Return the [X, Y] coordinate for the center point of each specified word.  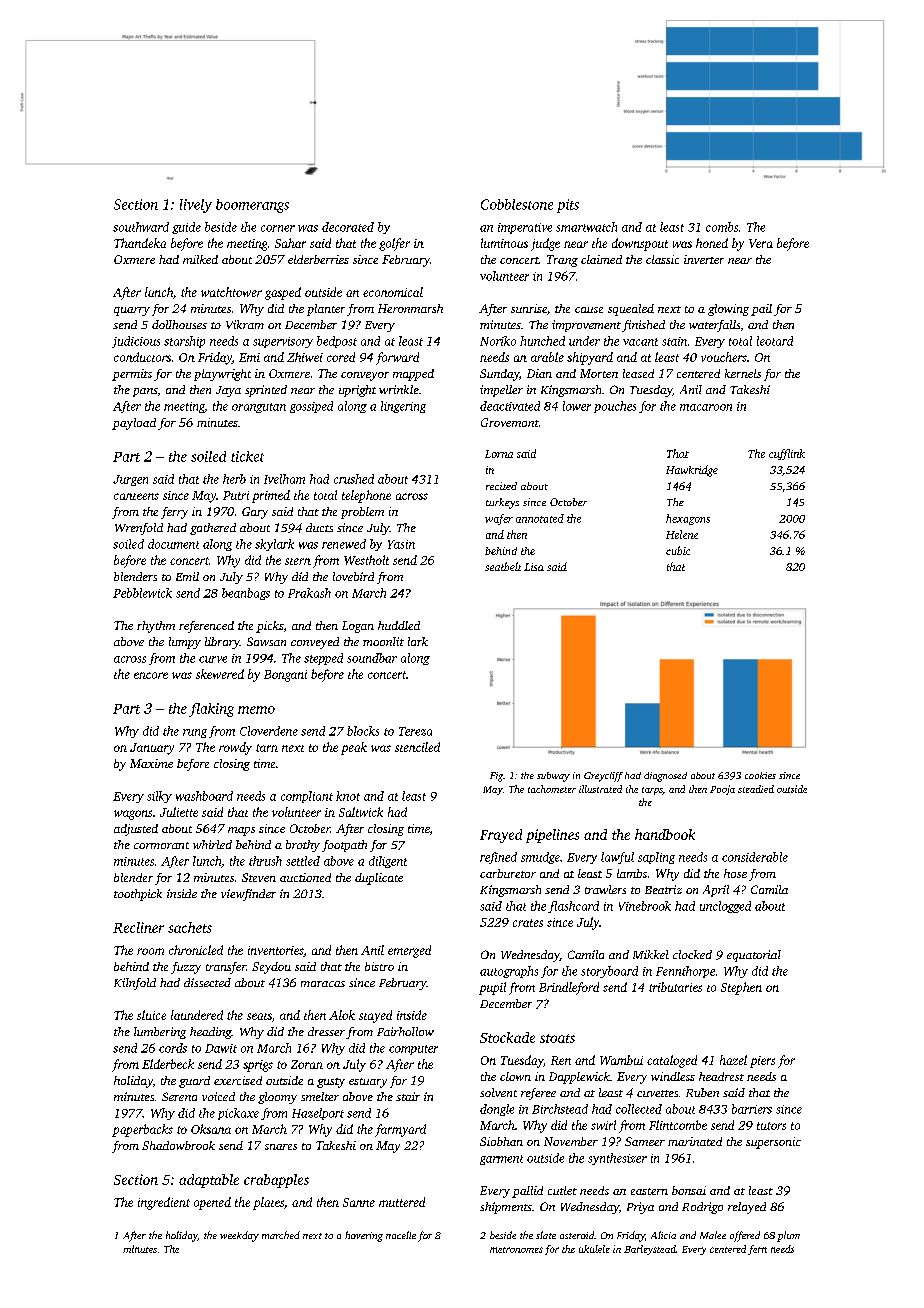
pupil [492, 988]
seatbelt [503, 566]
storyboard [609, 972]
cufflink [787, 454]
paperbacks [142, 1130]
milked [200, 259]
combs [722, 227]
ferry [174, 513]
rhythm [156, 627]
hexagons [688, 519]
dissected [207, 982]
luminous [504, 243]
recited [501, 486]
